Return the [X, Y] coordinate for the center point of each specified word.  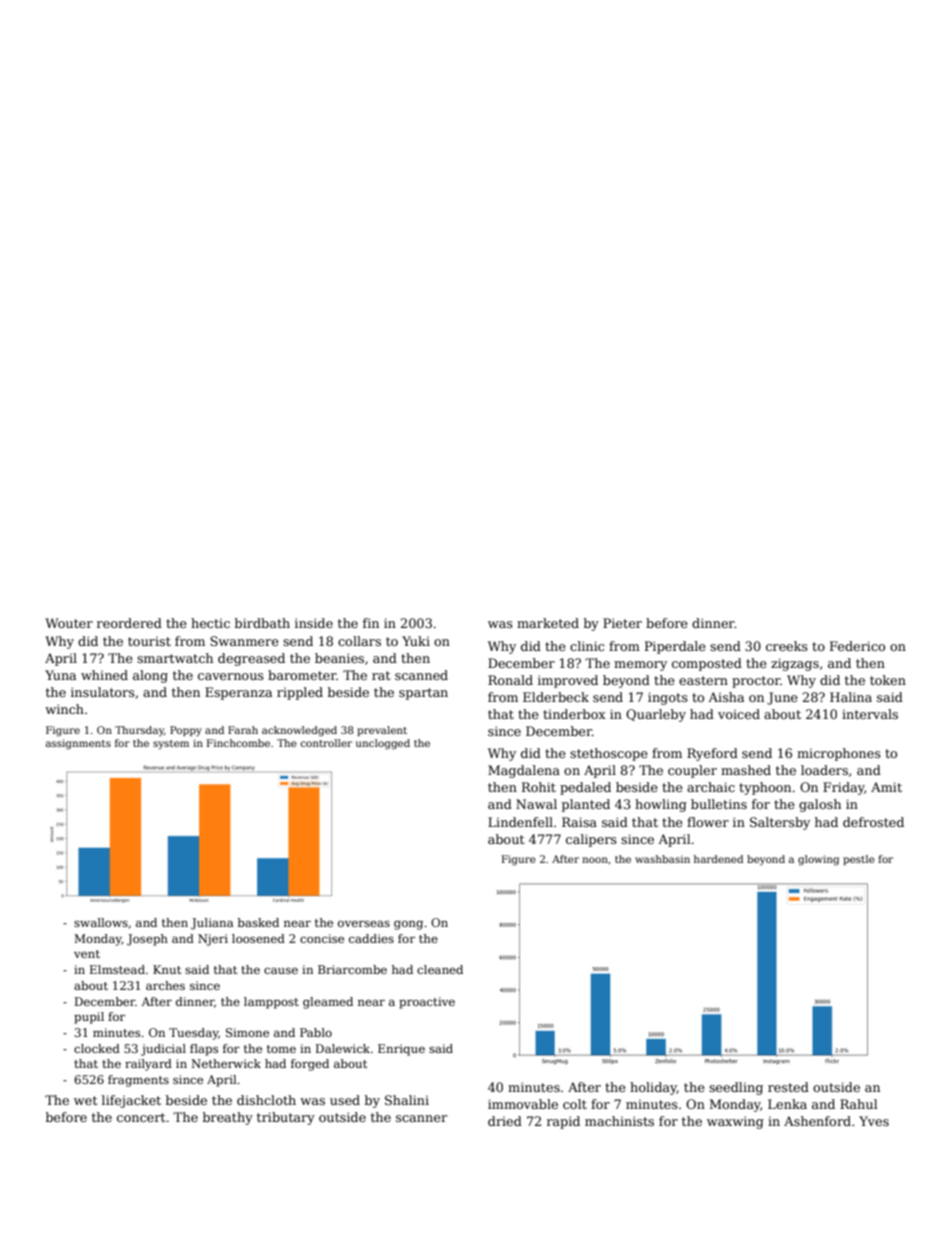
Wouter [69, 623]
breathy [228, 1118]
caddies [371, 938]
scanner [421, 1118]
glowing [818, 860]
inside [314, 623]
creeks [787, 646]
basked [258, 922]
